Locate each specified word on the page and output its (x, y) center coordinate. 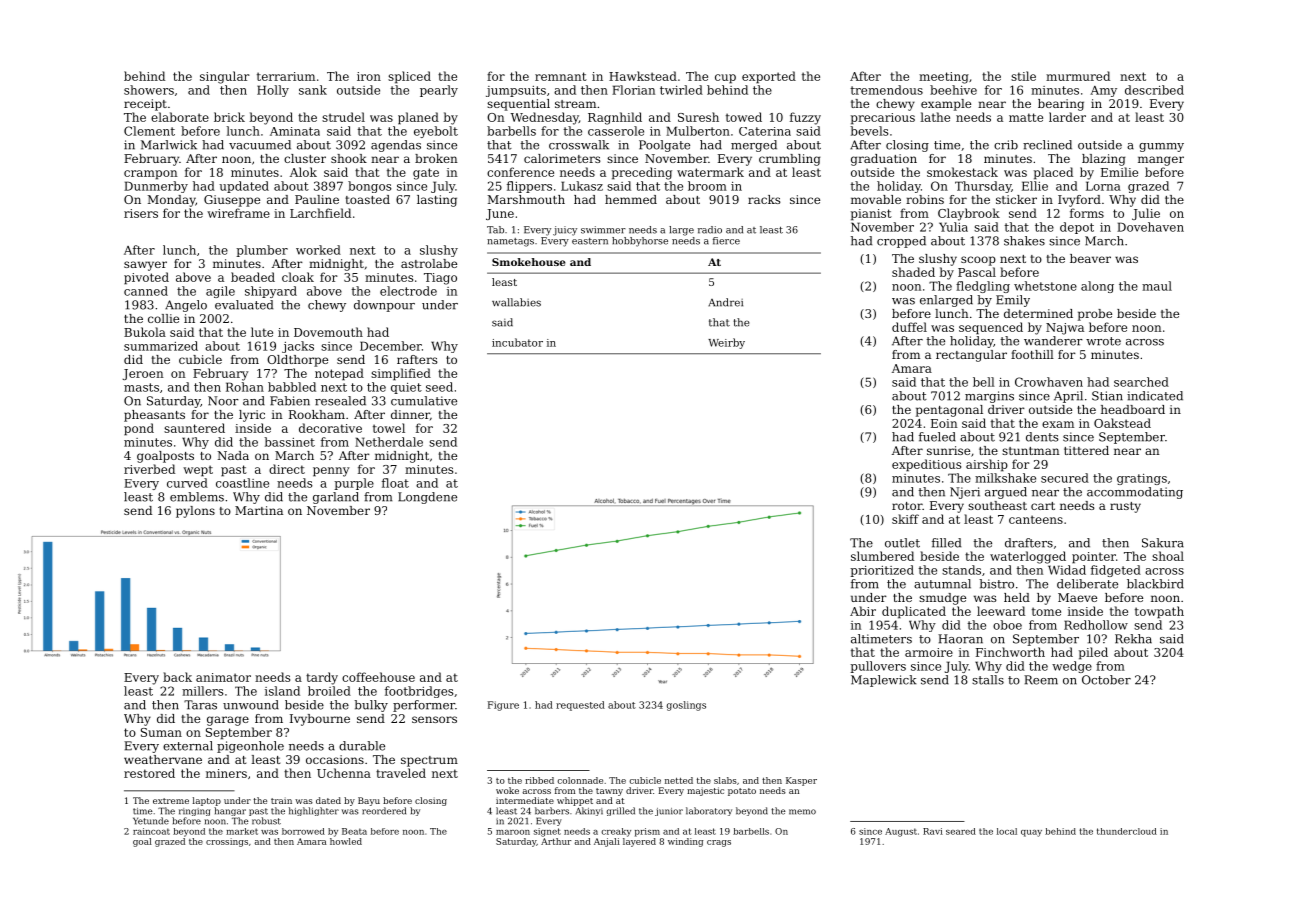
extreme (171, 801)
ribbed (539, 780)
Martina (259, 510)
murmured (1078, 76)
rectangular (971, 356)
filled (946, 543)
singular (225, 77)
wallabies (516, 302)
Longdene (427, 498)
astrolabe (429, 263)
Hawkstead (643, 76)
